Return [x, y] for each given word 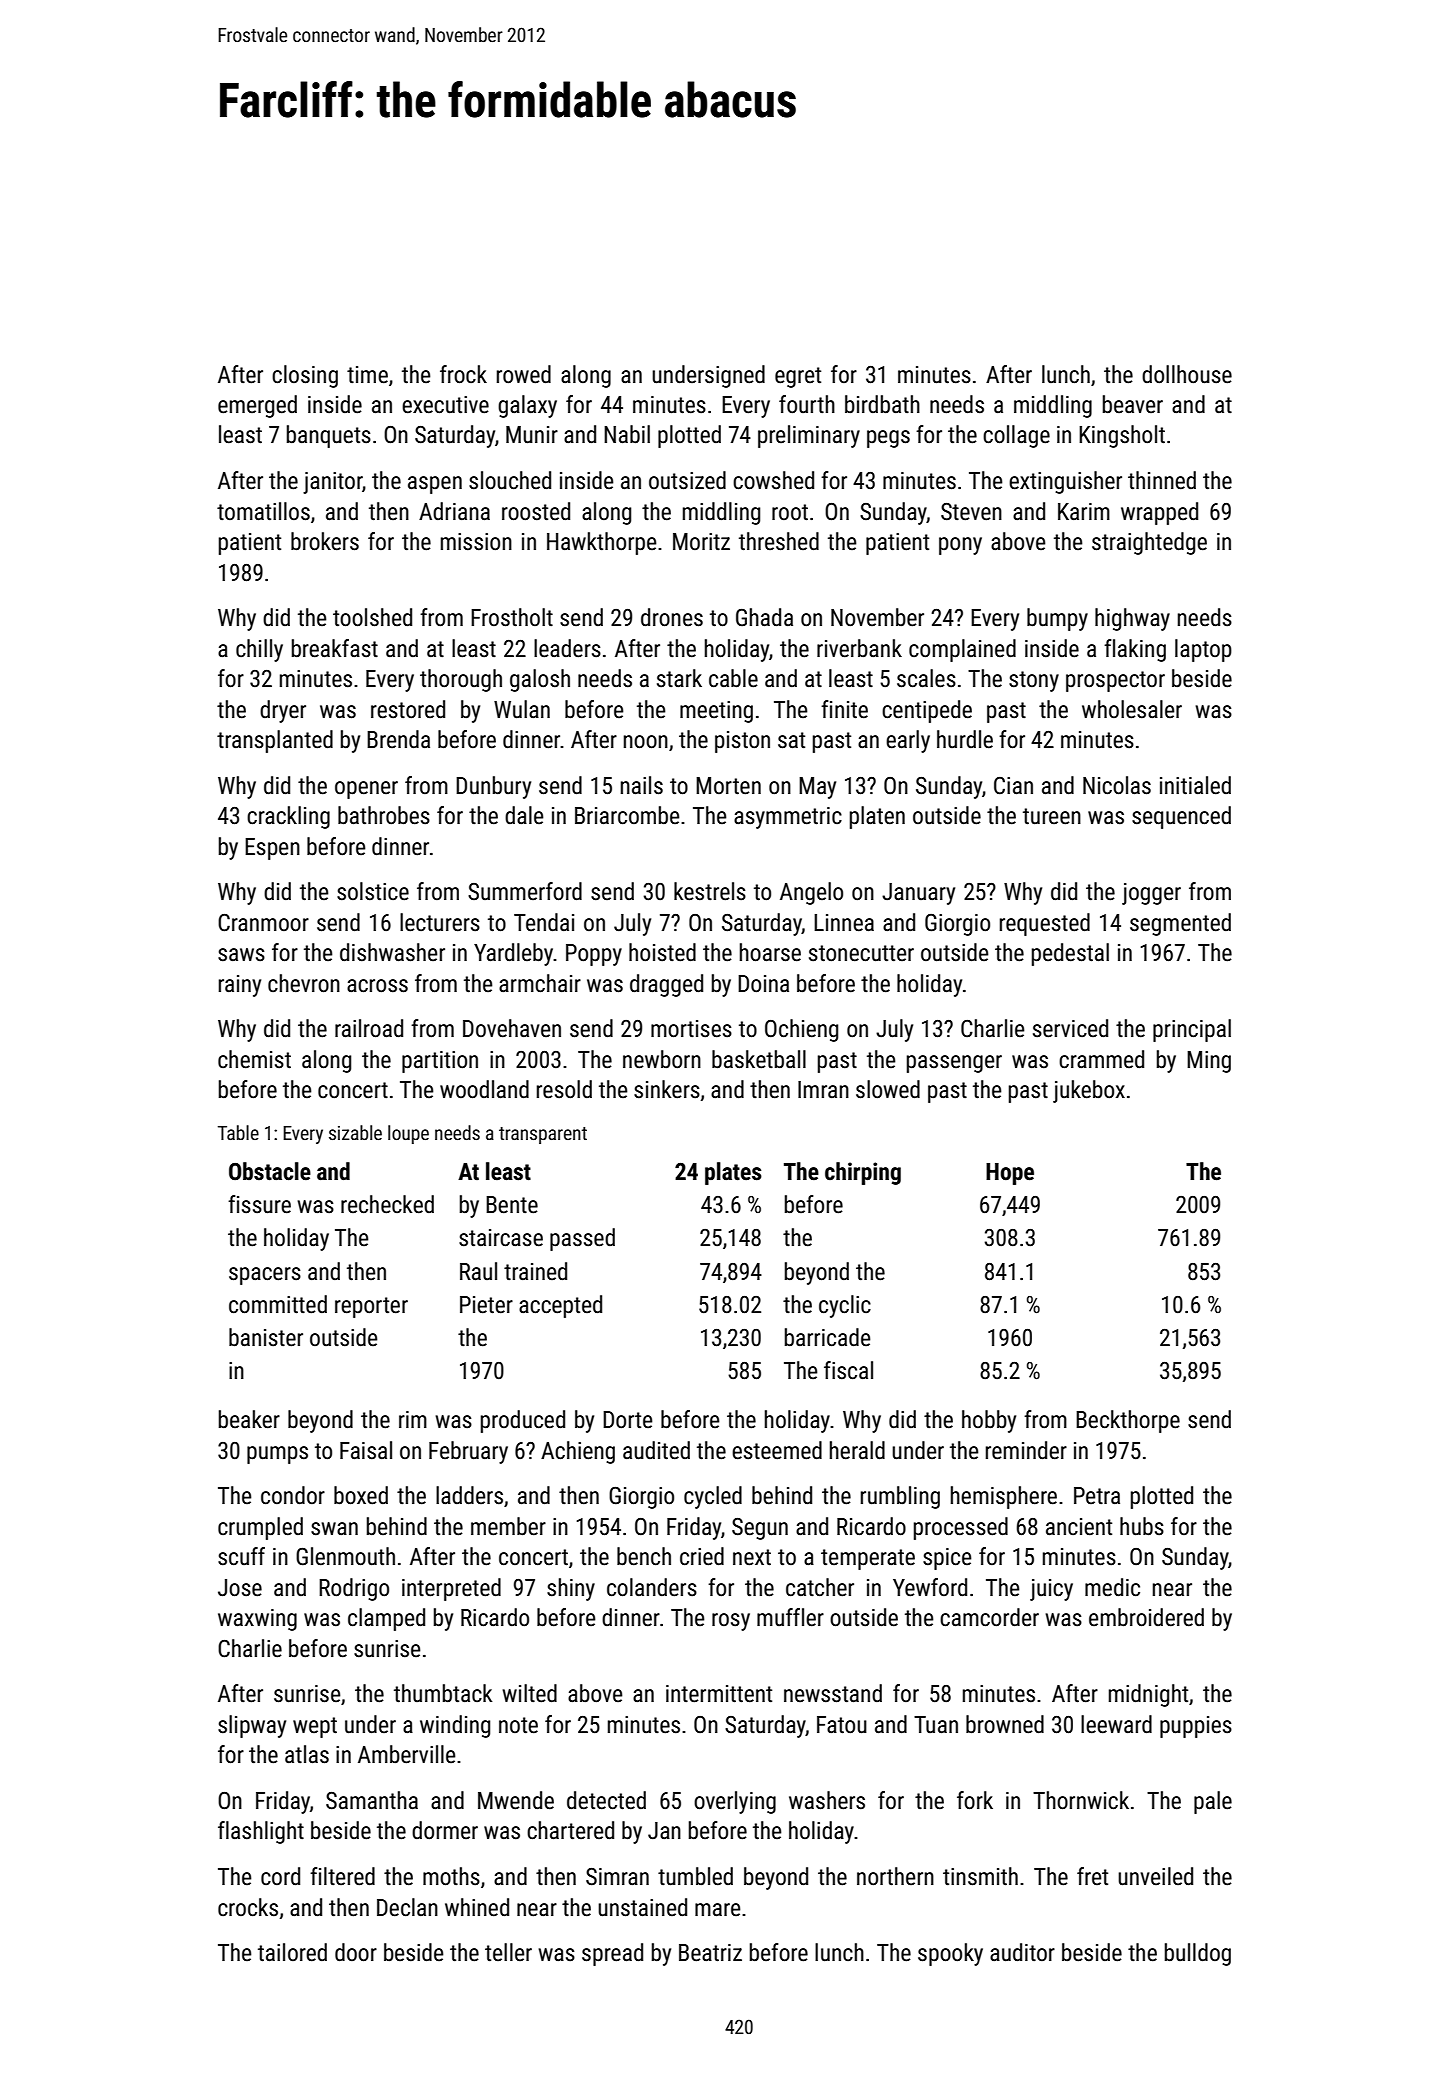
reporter [371, 1307]
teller [508, 1952]
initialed [1195, 785]
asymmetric [788, 818]
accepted [560, 1306]
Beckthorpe [1128, 1421]
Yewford [930, 1587]
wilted [529, 1693]
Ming [1209, 1062]
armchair [540, 983]
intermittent [719, 1694]
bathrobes [384, 815]
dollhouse [1187, 374]
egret [798, 377]
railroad [369, 1028]
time [367, 375]
